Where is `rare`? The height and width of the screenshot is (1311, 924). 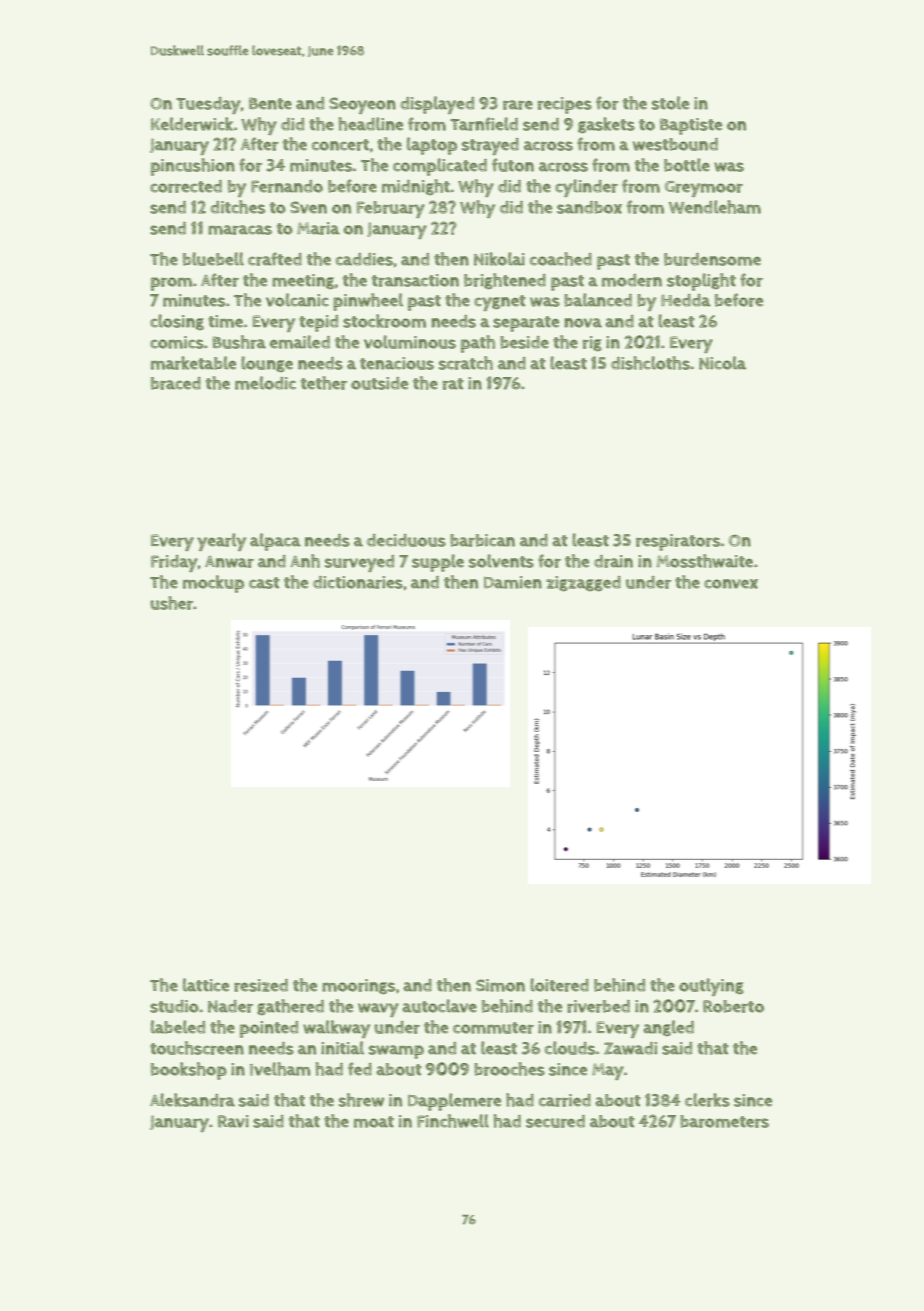
rare is located at coordinates (518, 105).
